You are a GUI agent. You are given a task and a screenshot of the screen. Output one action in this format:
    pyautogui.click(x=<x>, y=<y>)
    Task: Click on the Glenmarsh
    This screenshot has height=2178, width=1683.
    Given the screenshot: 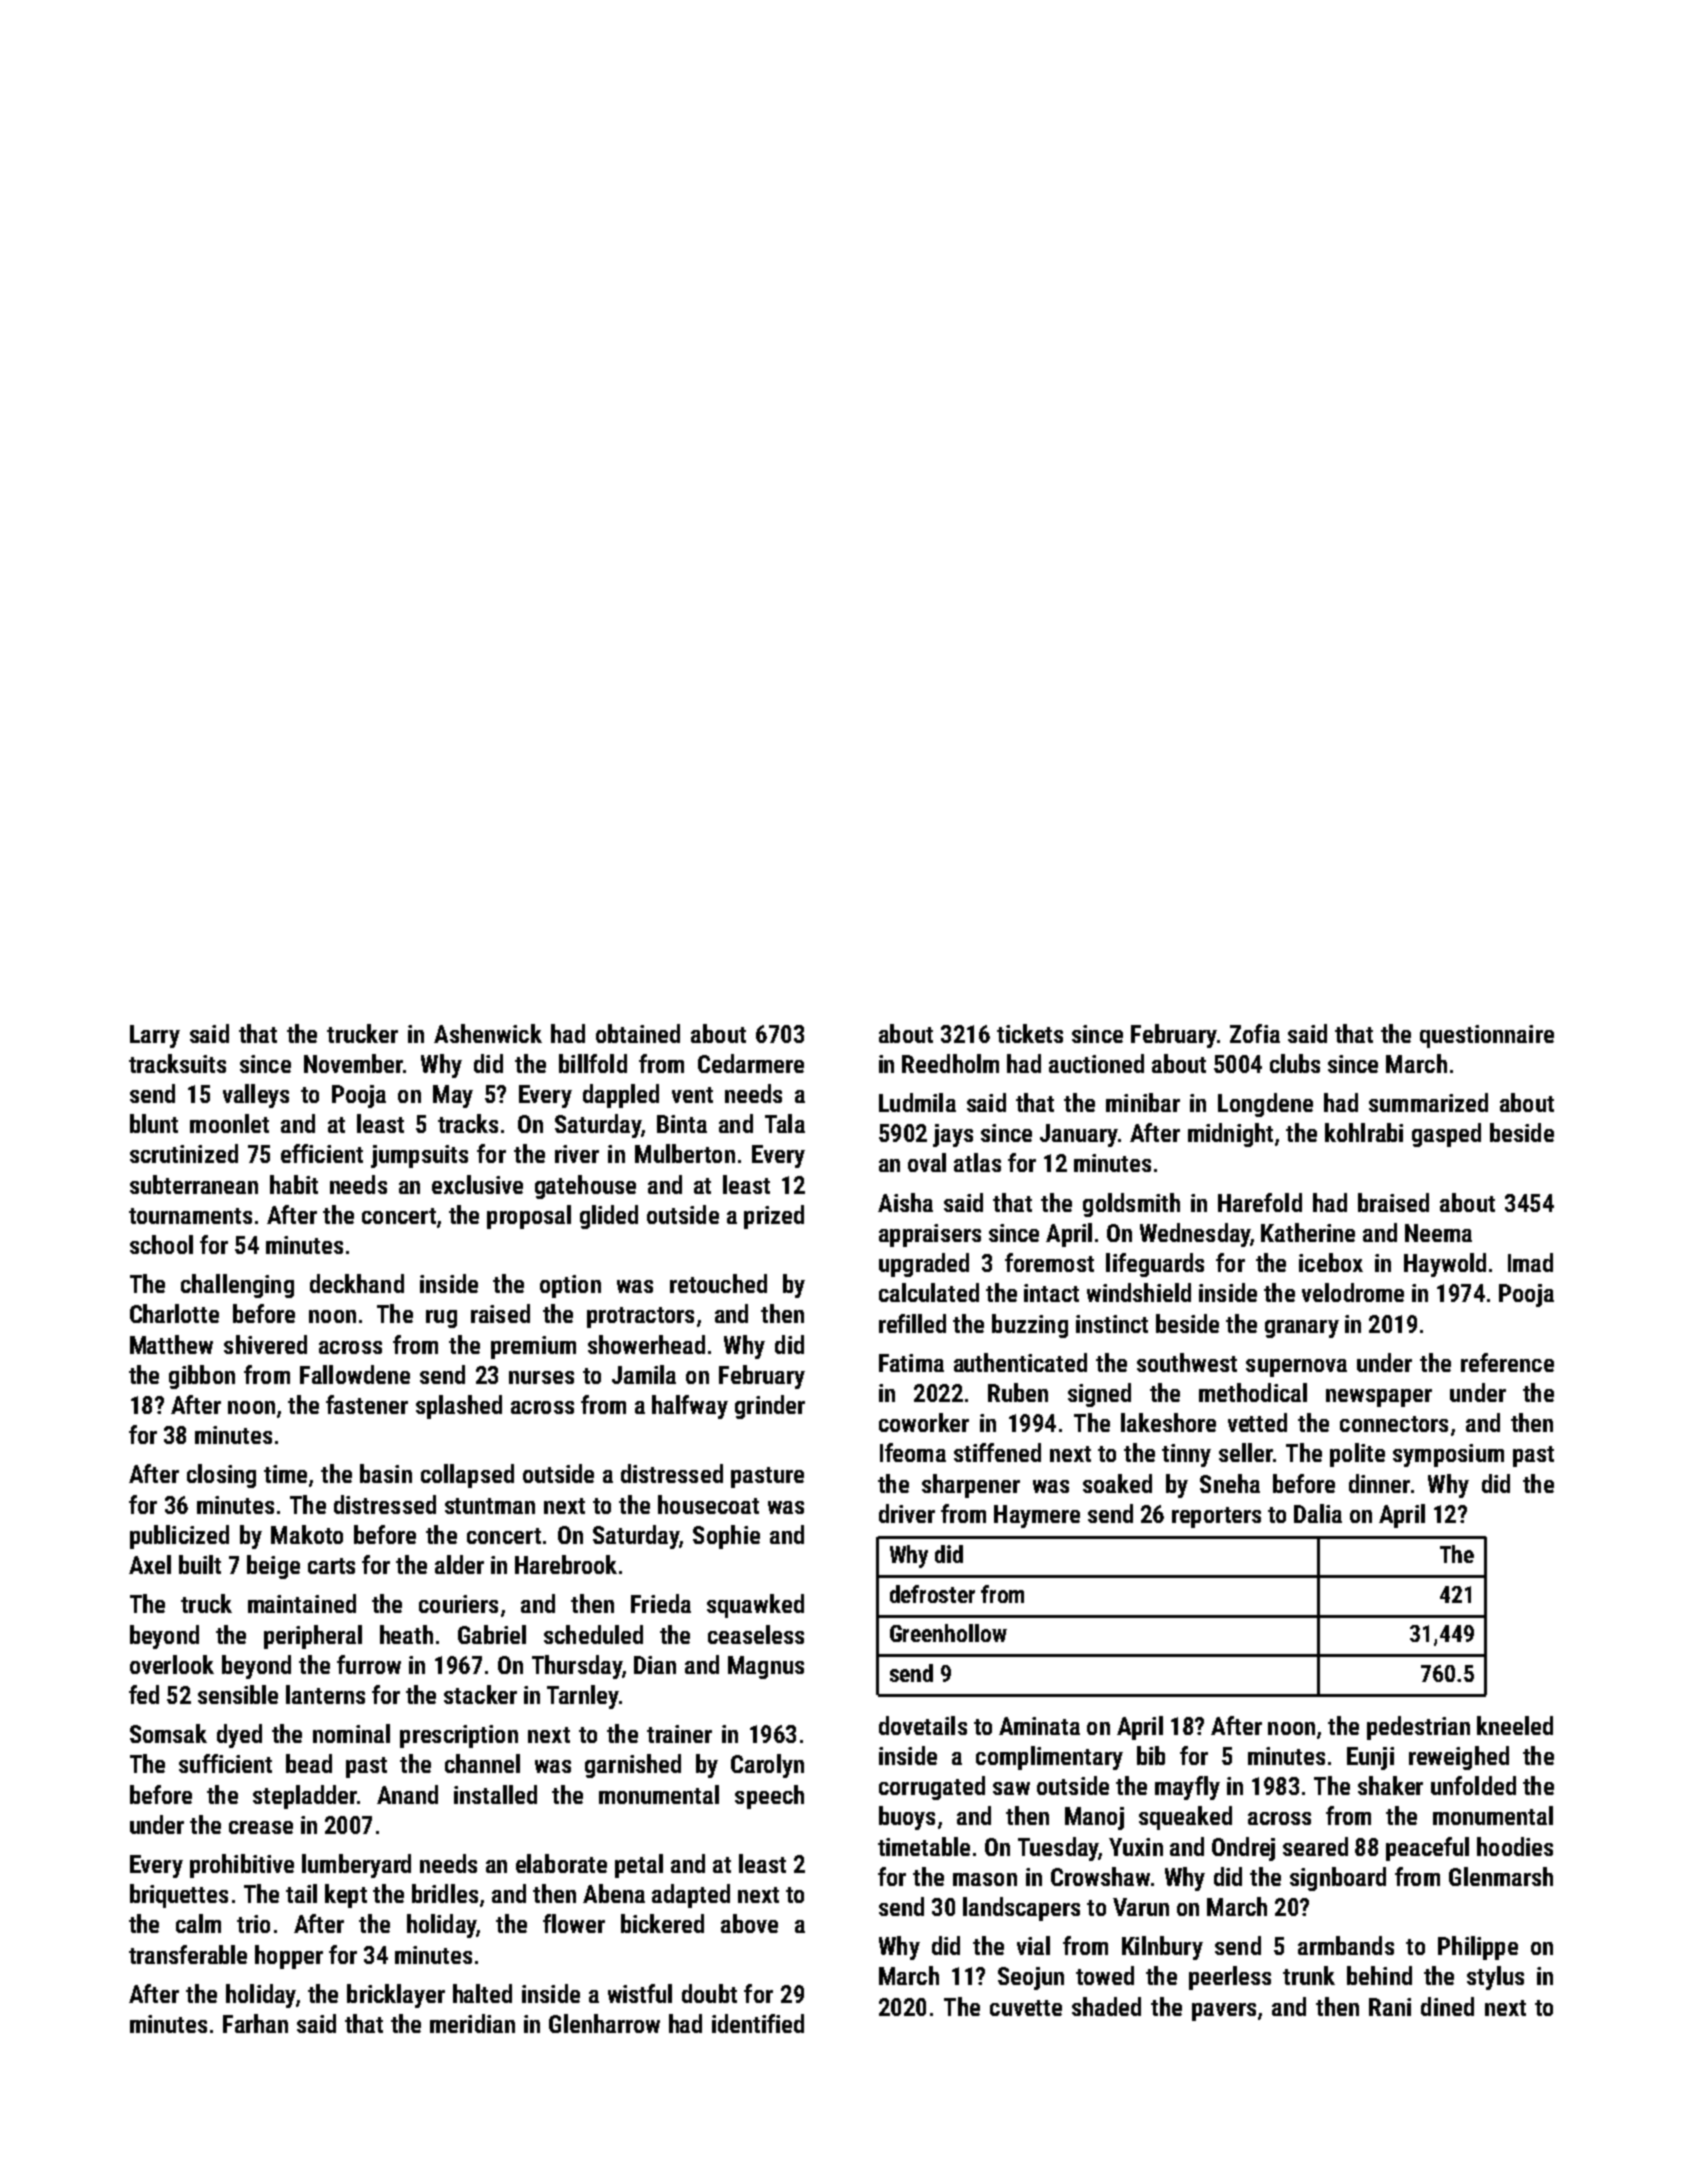 What is the action you would take?
    pyautogui.click(x=1501, y=1876)
